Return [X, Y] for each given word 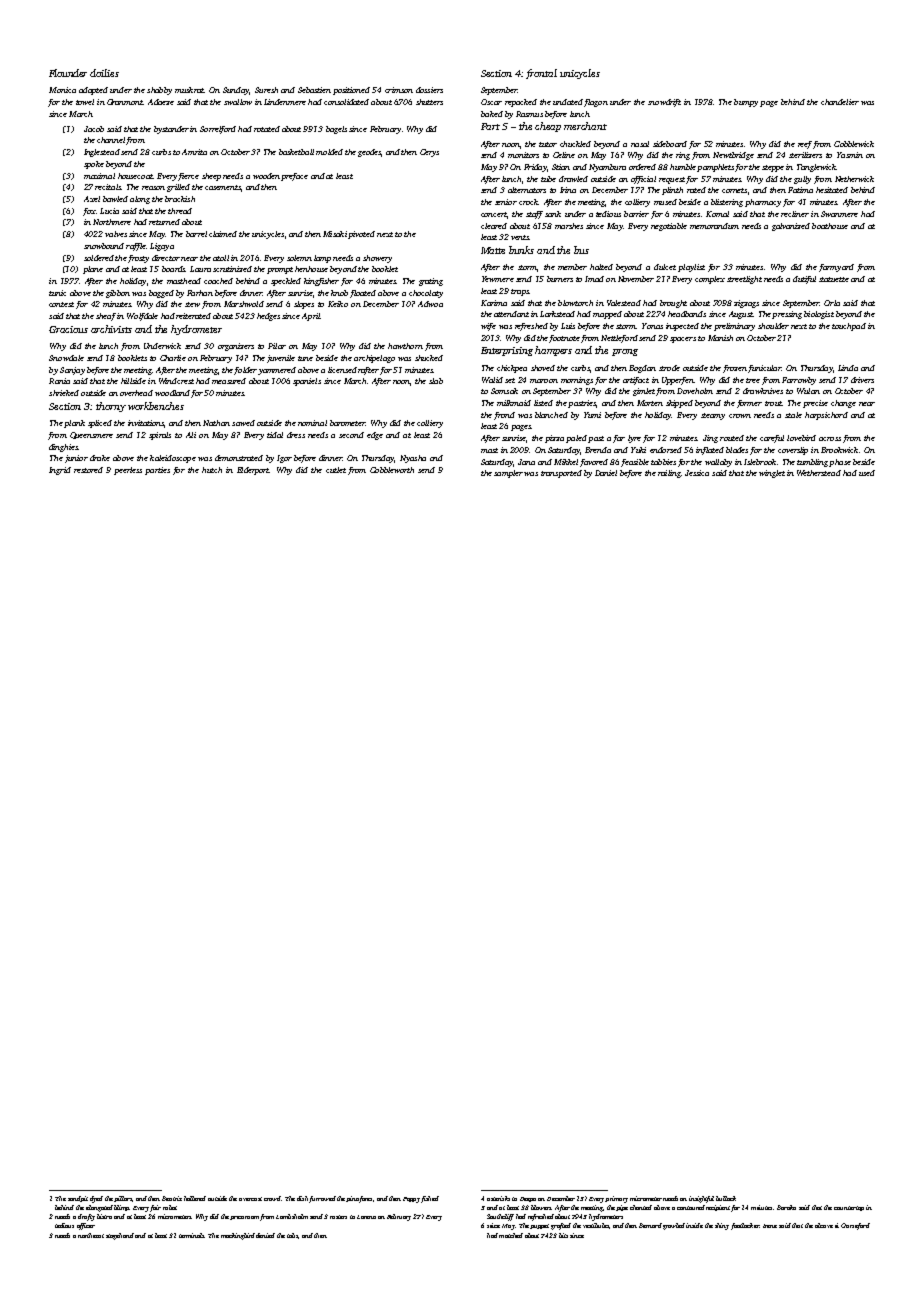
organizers [236, 347]
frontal [541, 74]
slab [436, 381]
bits [563, 1235]
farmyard [836, 268]
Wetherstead [819, 473]
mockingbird [238, 1236]
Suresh [266, 90]
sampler [508, 474]
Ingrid [60, 471]
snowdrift [664, 103]
